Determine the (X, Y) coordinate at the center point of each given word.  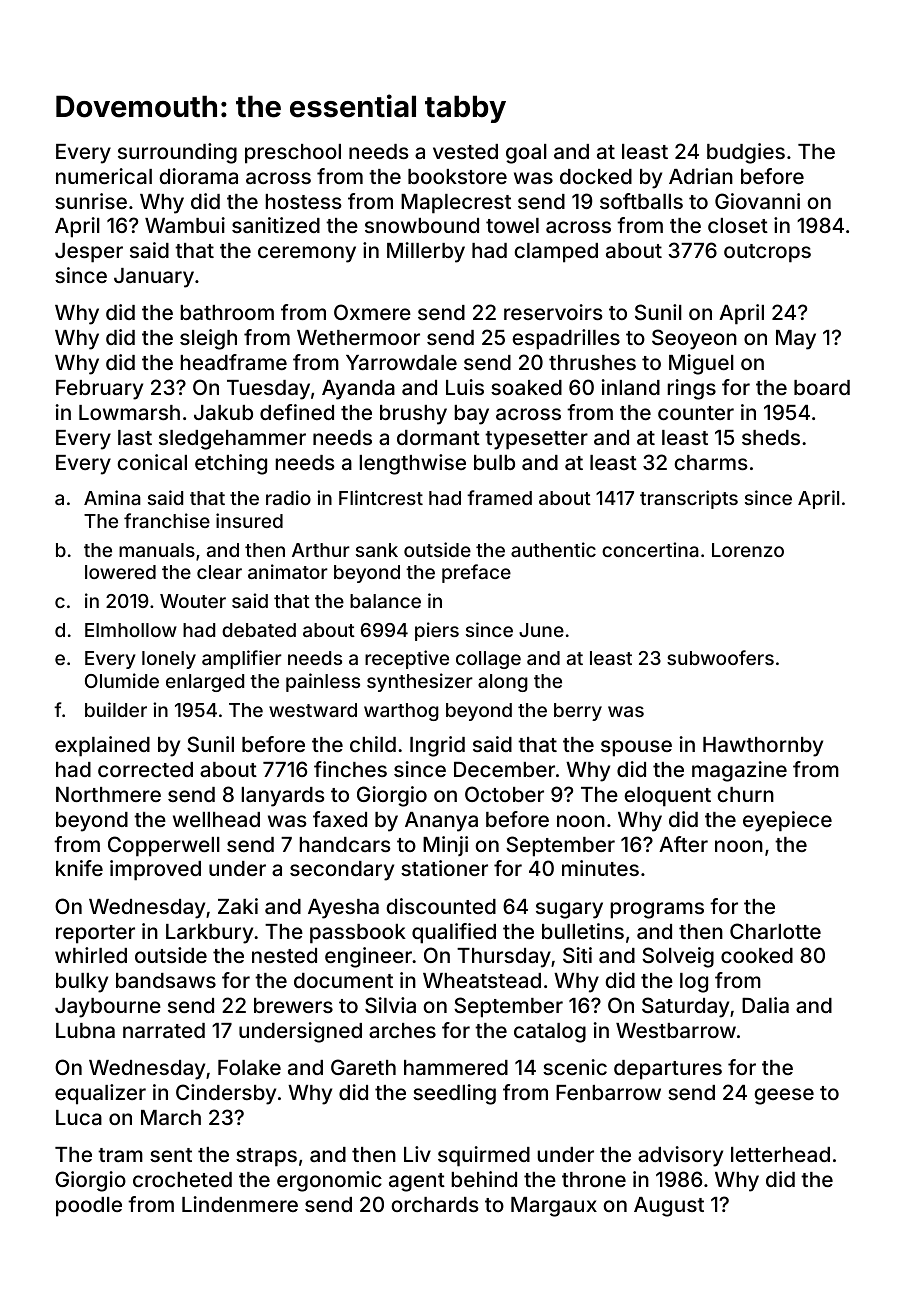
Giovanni (757, 201)
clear (219, 572)
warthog (401, 712)
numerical (104, 176)
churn (745, 794)
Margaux (554, 1207)
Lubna (85, 1030)
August (669, 1207)
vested (465, 151)
